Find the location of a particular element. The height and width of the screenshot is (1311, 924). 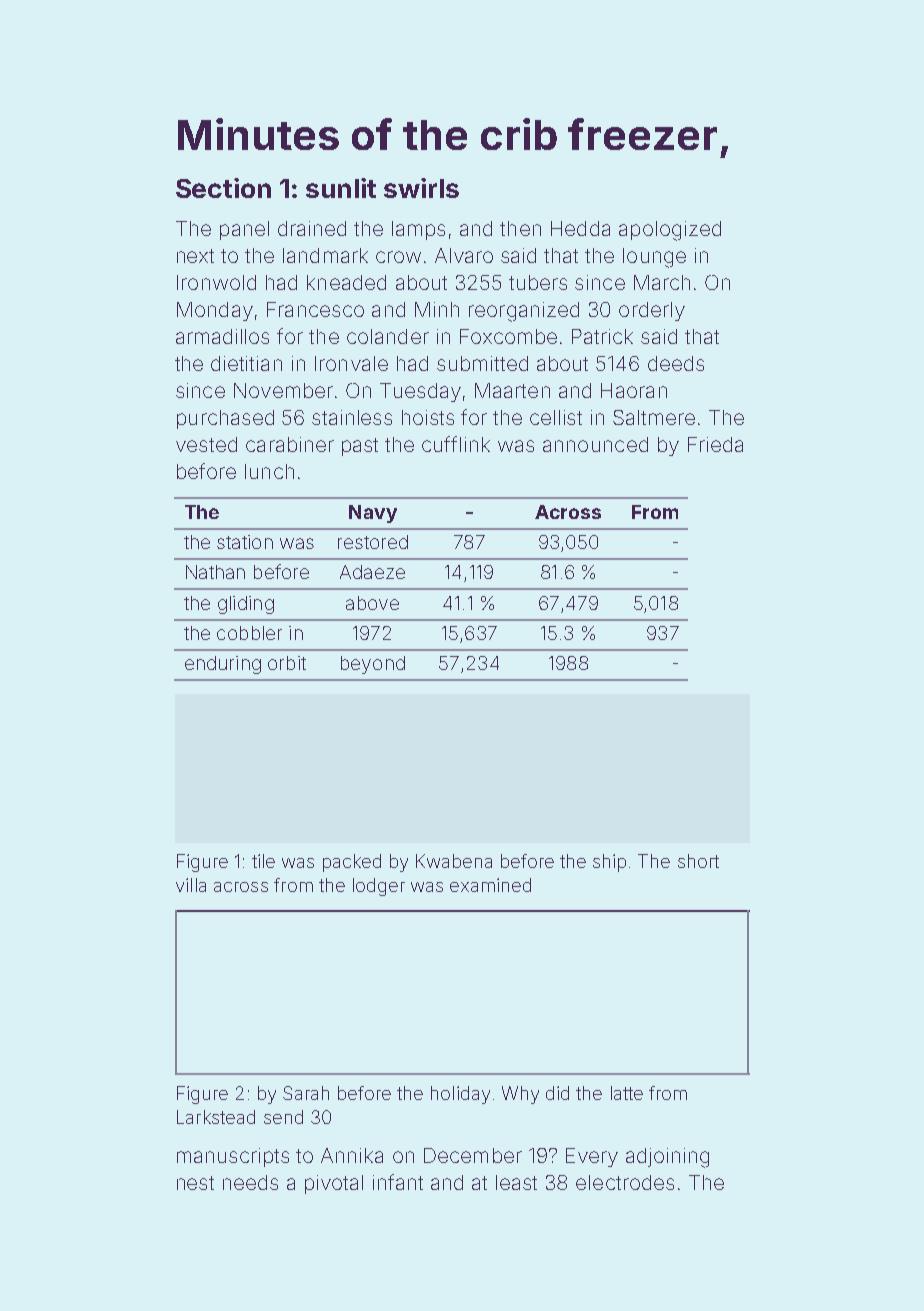

adjoining is located at coordinates (667, 1158).
